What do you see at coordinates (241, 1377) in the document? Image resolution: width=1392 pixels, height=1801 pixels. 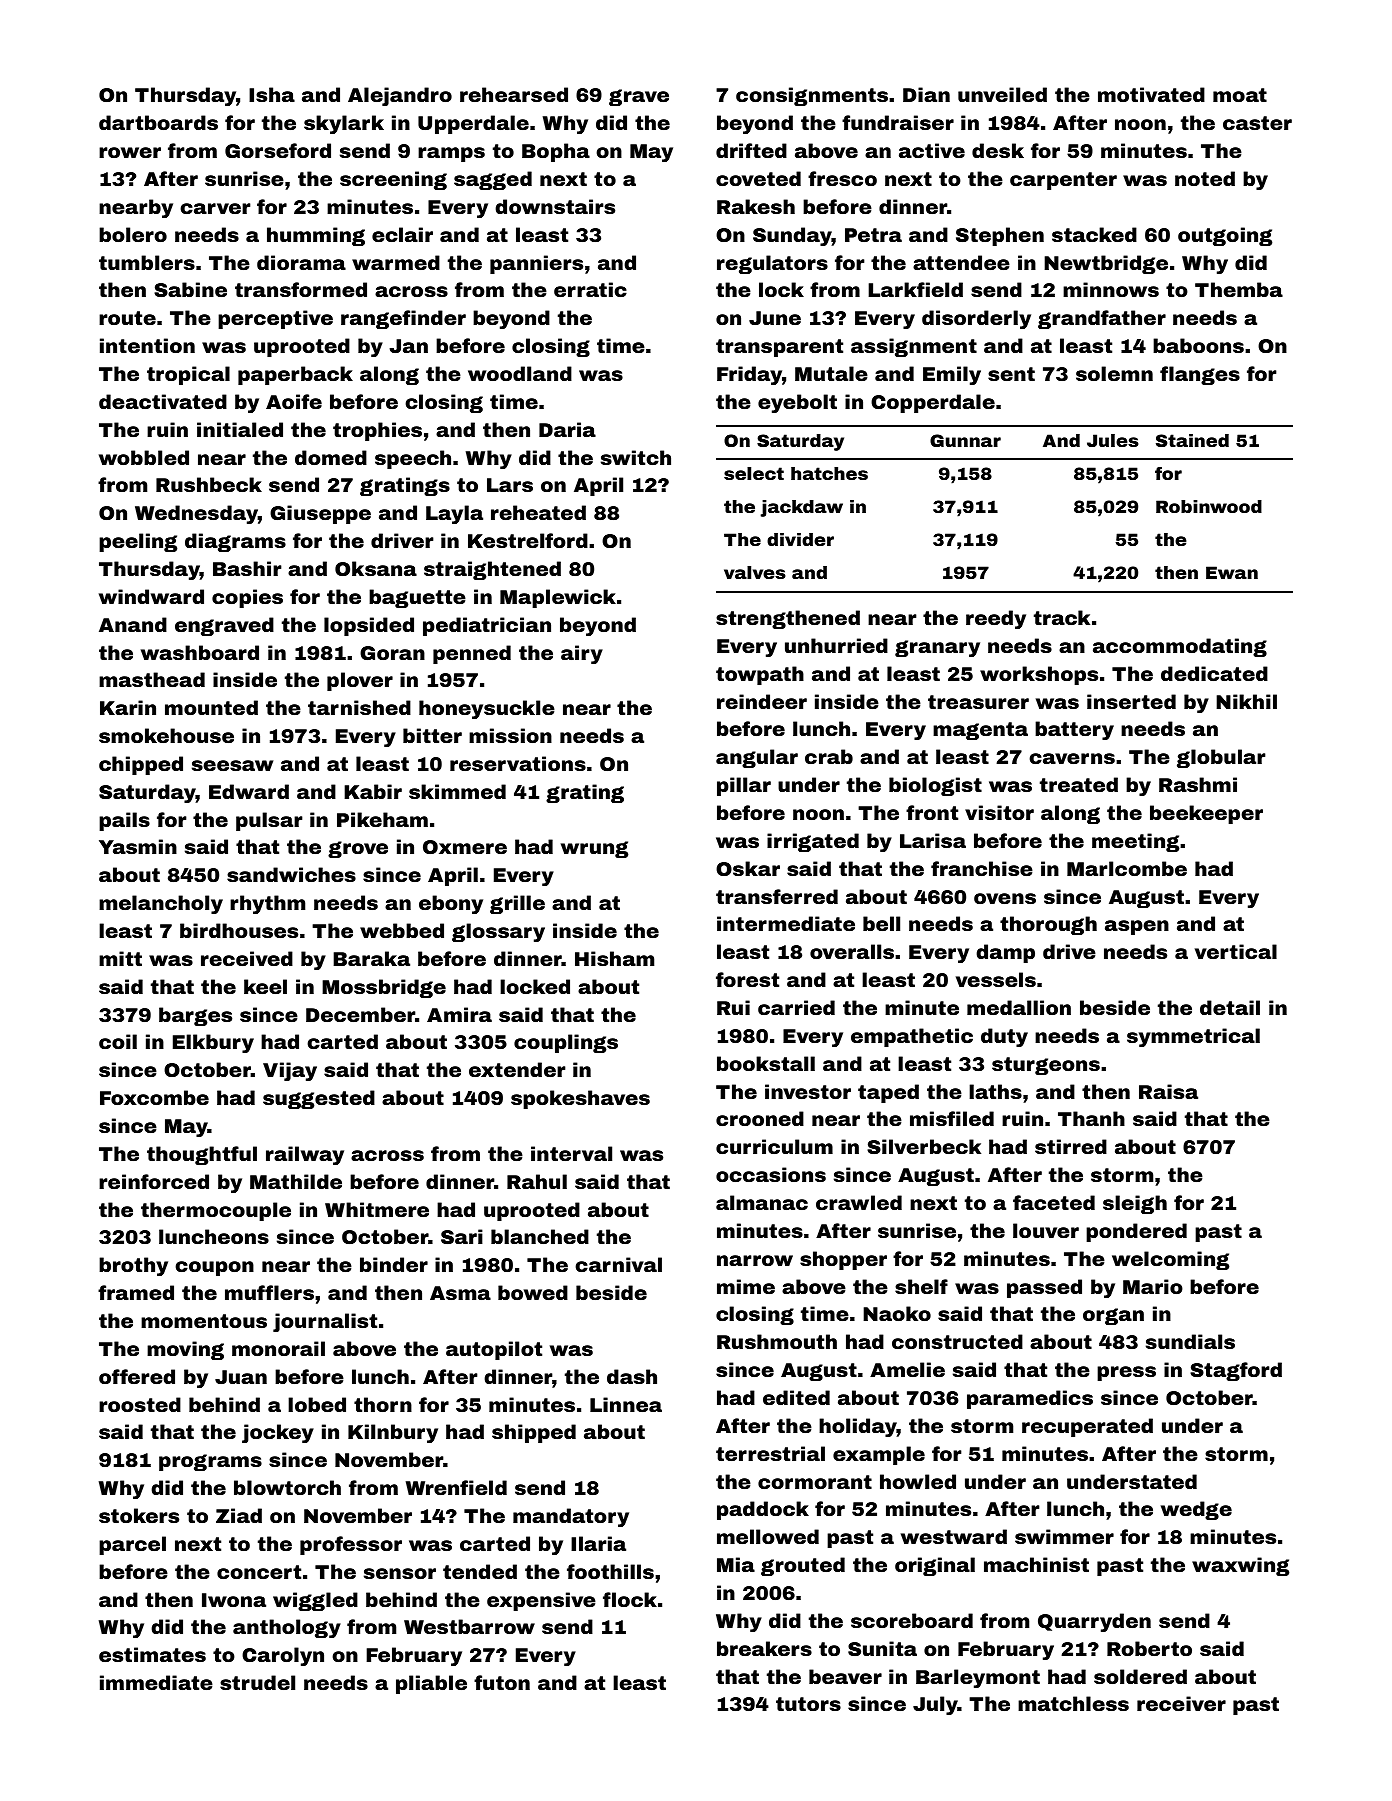 I see `Juan` at bounding box center [241, 1377].
